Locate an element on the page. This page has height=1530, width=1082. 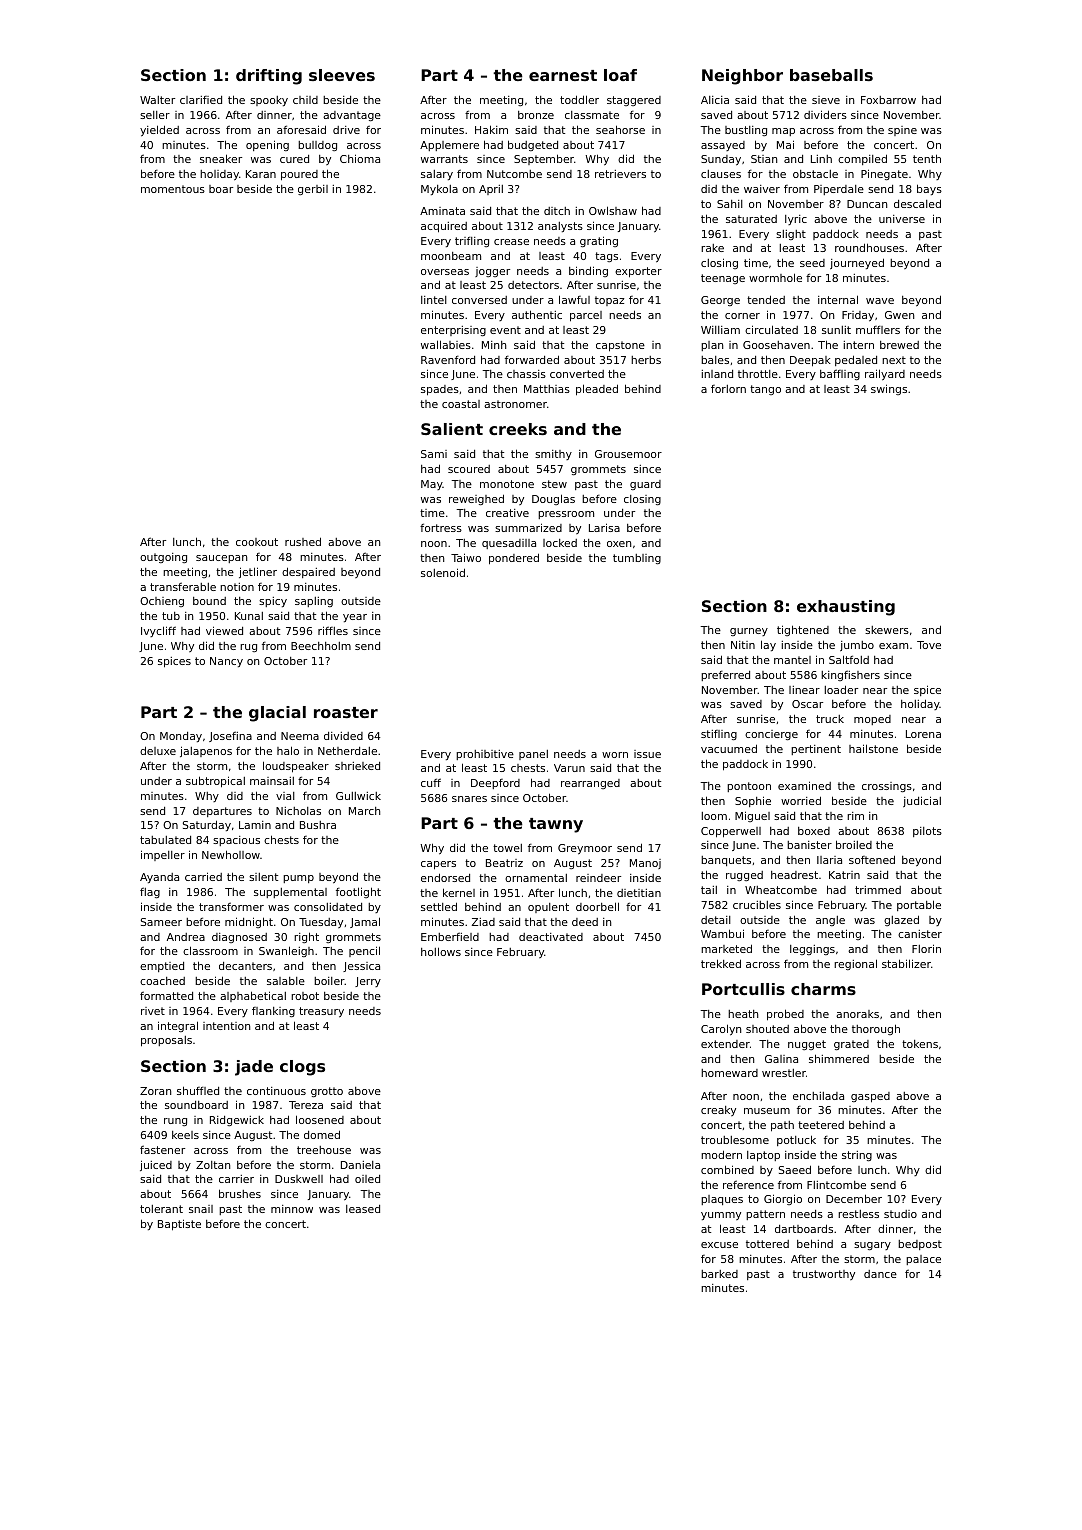
right is located at coordinates (306, 937).
